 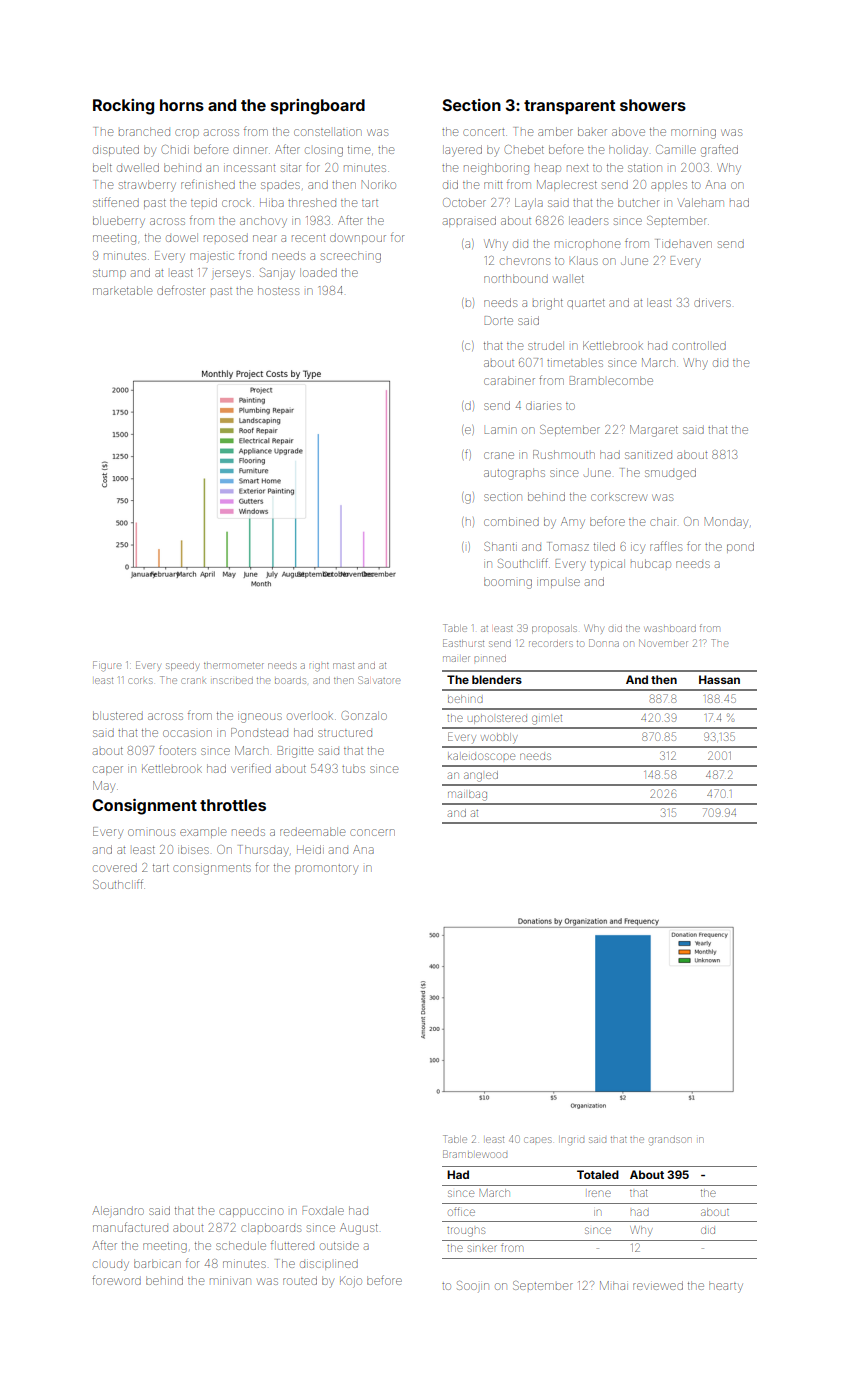 What do you see at coordinates (719, 679) in the image?
I see `Hassan` at bounding box center [719, 679].
